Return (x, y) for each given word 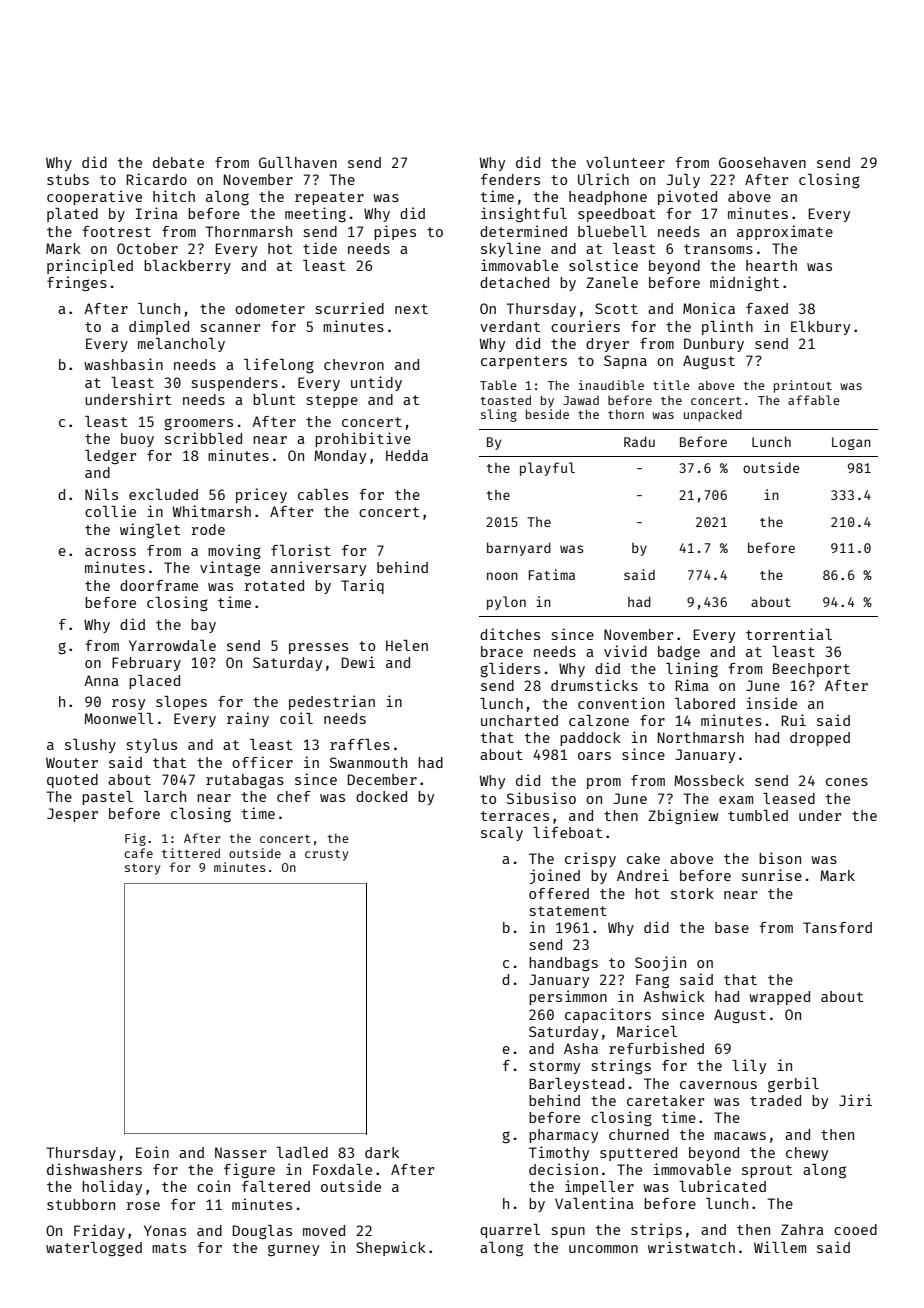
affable (814, 400)
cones (847, 782)
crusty (326, 855)
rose (143, 1206)
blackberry (187, 267)
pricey (261, 495)
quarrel (510, 1231)
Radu (639, 441)
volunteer (625, 162)
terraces (515, 816)
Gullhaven (298, 162)
